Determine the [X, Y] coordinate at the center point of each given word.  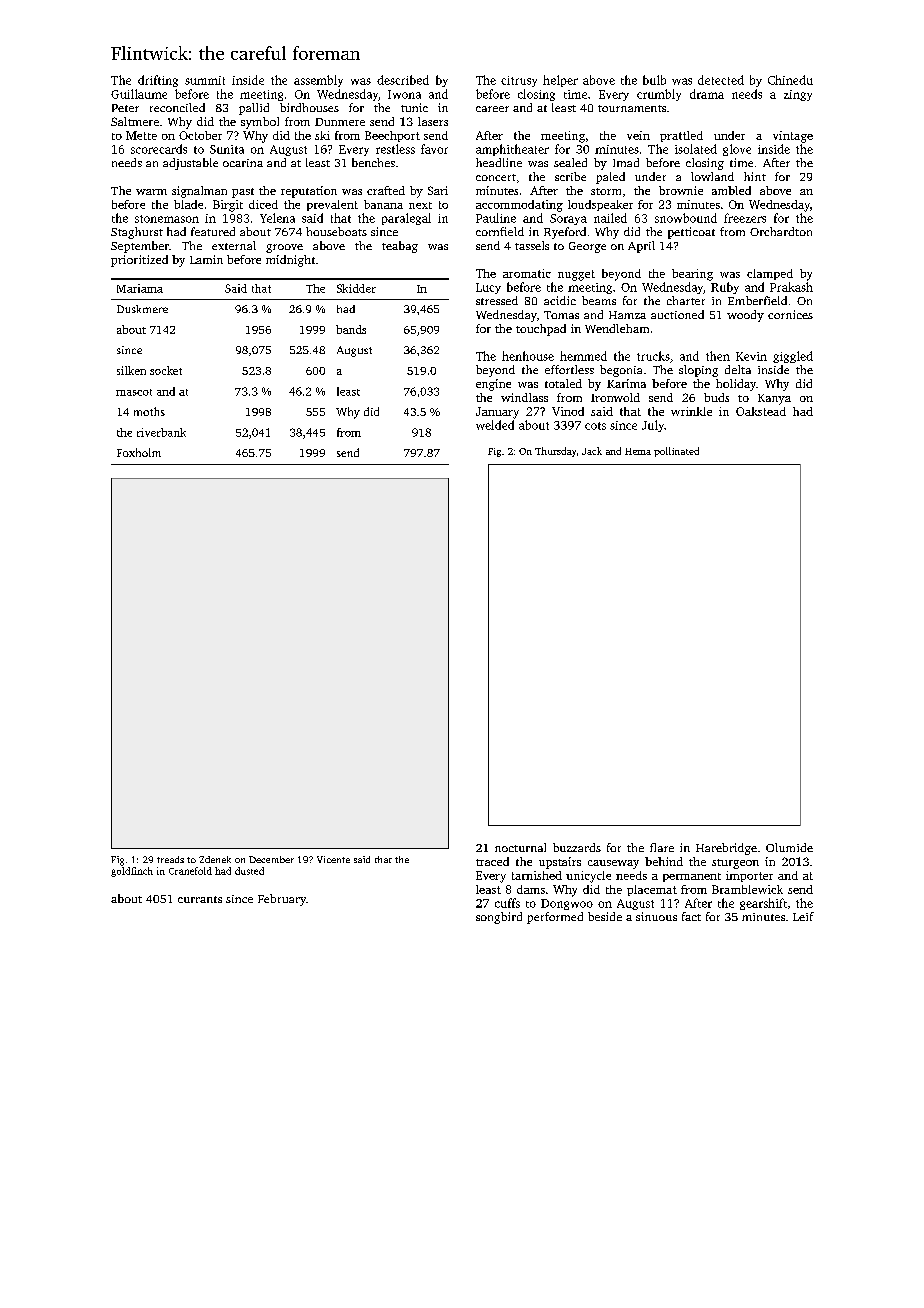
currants [200, 899]
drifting [158, 81]
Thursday [555, 452]
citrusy [519, 81]
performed [555, 918]
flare [662, 847]
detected [721, 80]
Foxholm [139, 452]
